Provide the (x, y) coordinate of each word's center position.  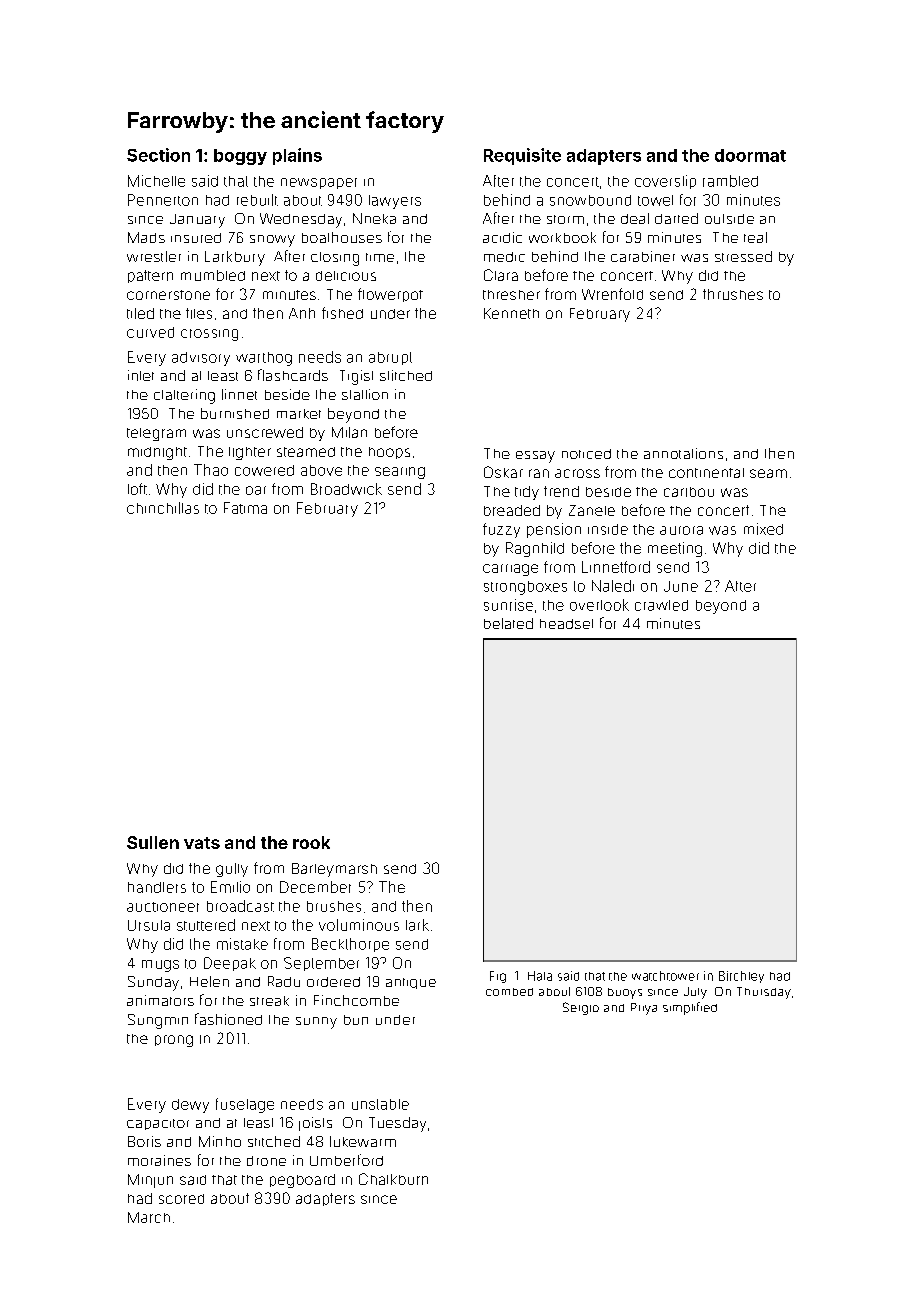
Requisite (522, 156)
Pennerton (163, 200)
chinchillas (163, 508)
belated (508, 623)
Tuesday (397, 1124)
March (149, 1217)
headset (566, 624)
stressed (743, 256)
